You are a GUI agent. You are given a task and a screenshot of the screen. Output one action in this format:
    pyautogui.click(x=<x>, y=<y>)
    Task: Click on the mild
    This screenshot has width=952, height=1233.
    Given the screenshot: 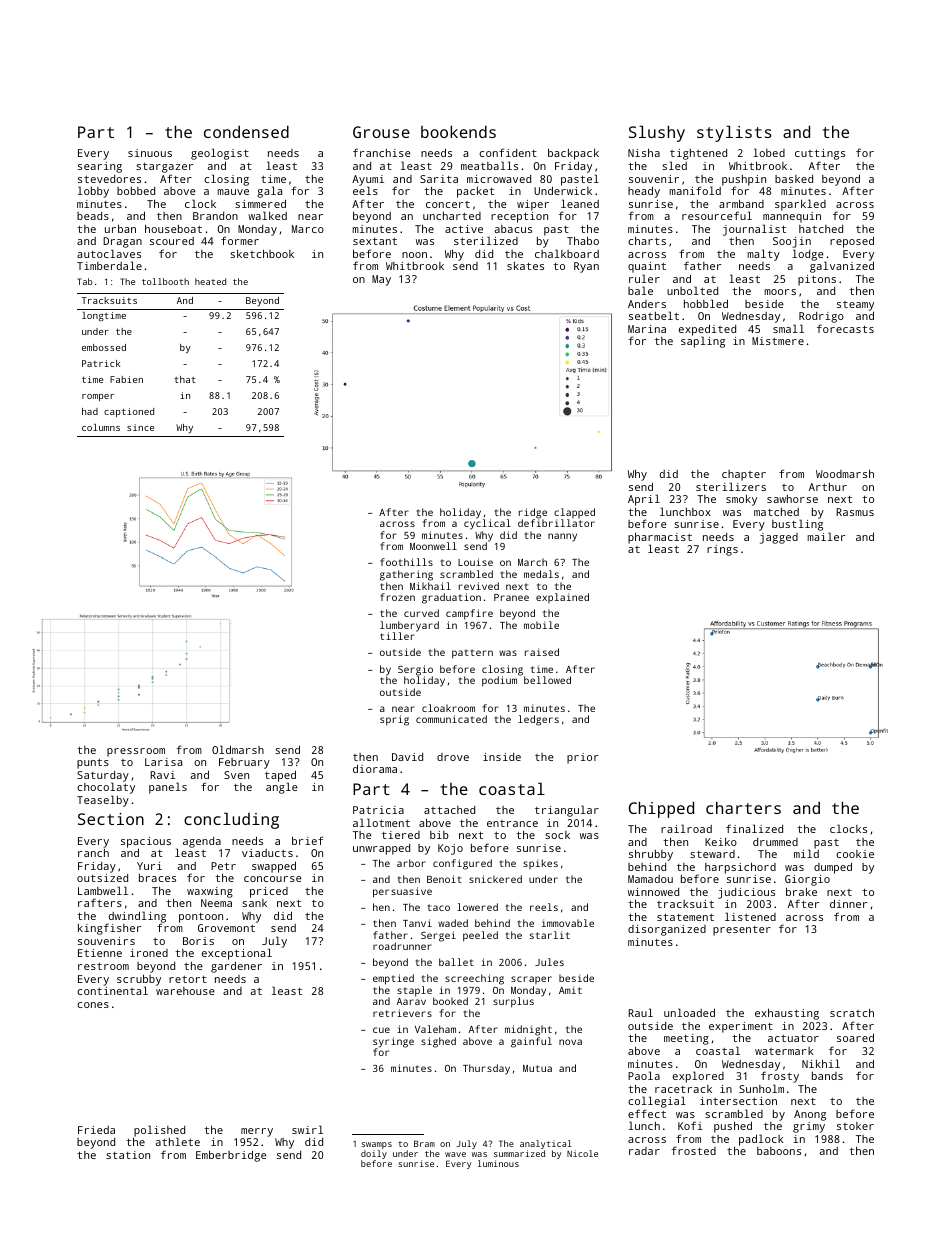 What is the action you would take?
    pyautogui.click(x=806, y=854)
